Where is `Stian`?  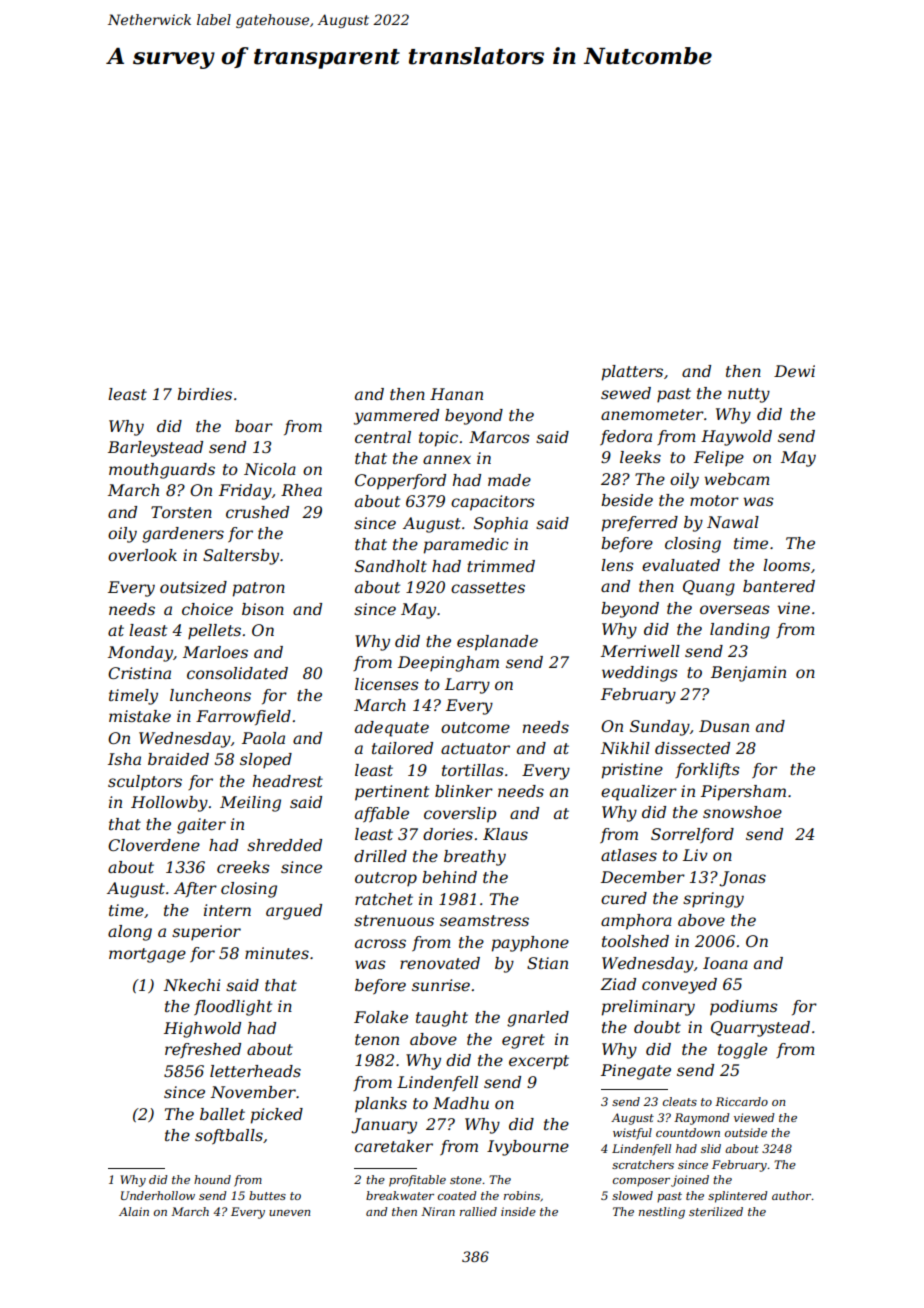
Stian is located at coordinates (547, 963).
